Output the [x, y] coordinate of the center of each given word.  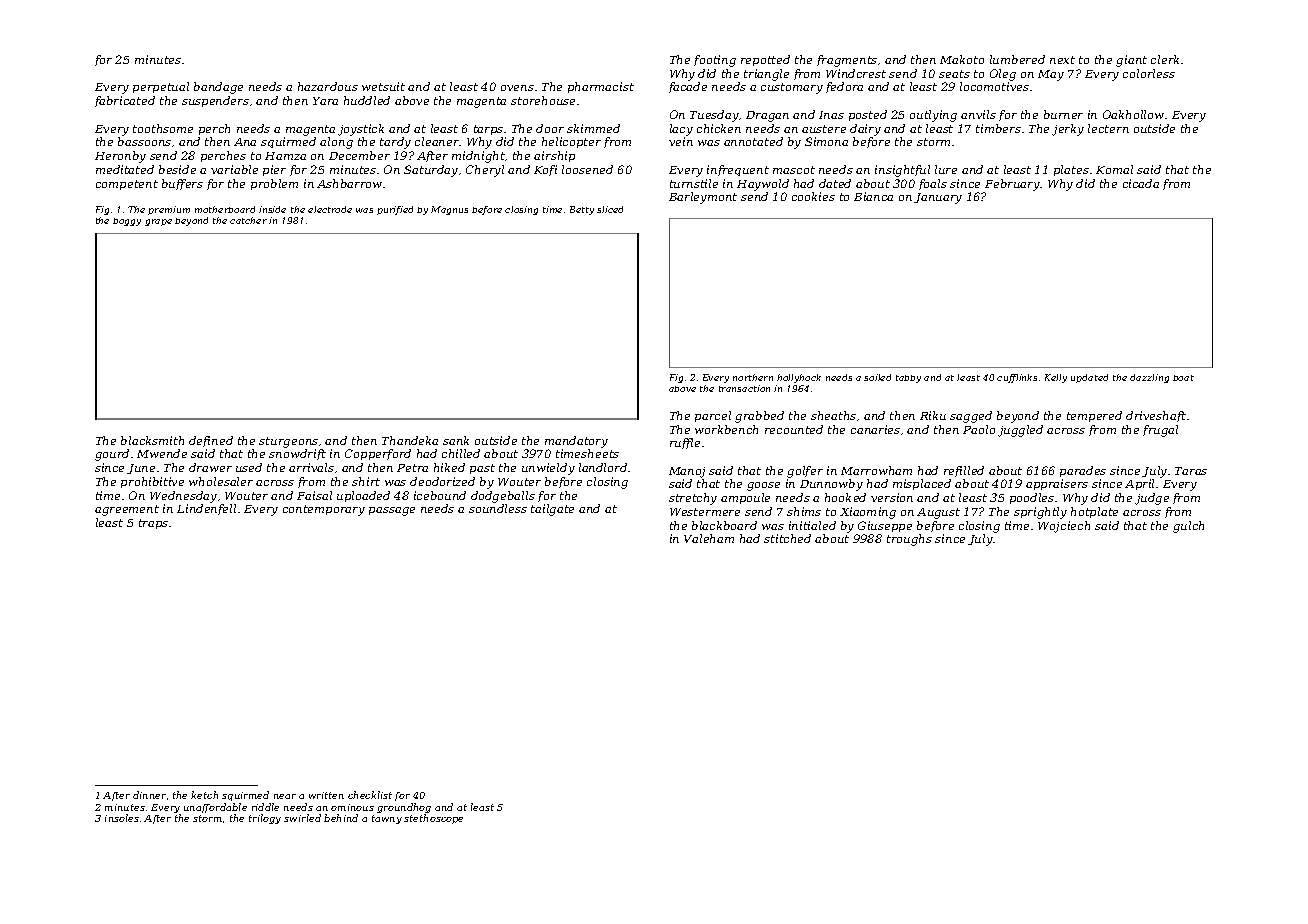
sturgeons [288, 442]
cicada [1141, 183]
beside [177, 169]
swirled [302, 818]
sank [456, 440]
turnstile [694, 183]
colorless [1149, 73]
